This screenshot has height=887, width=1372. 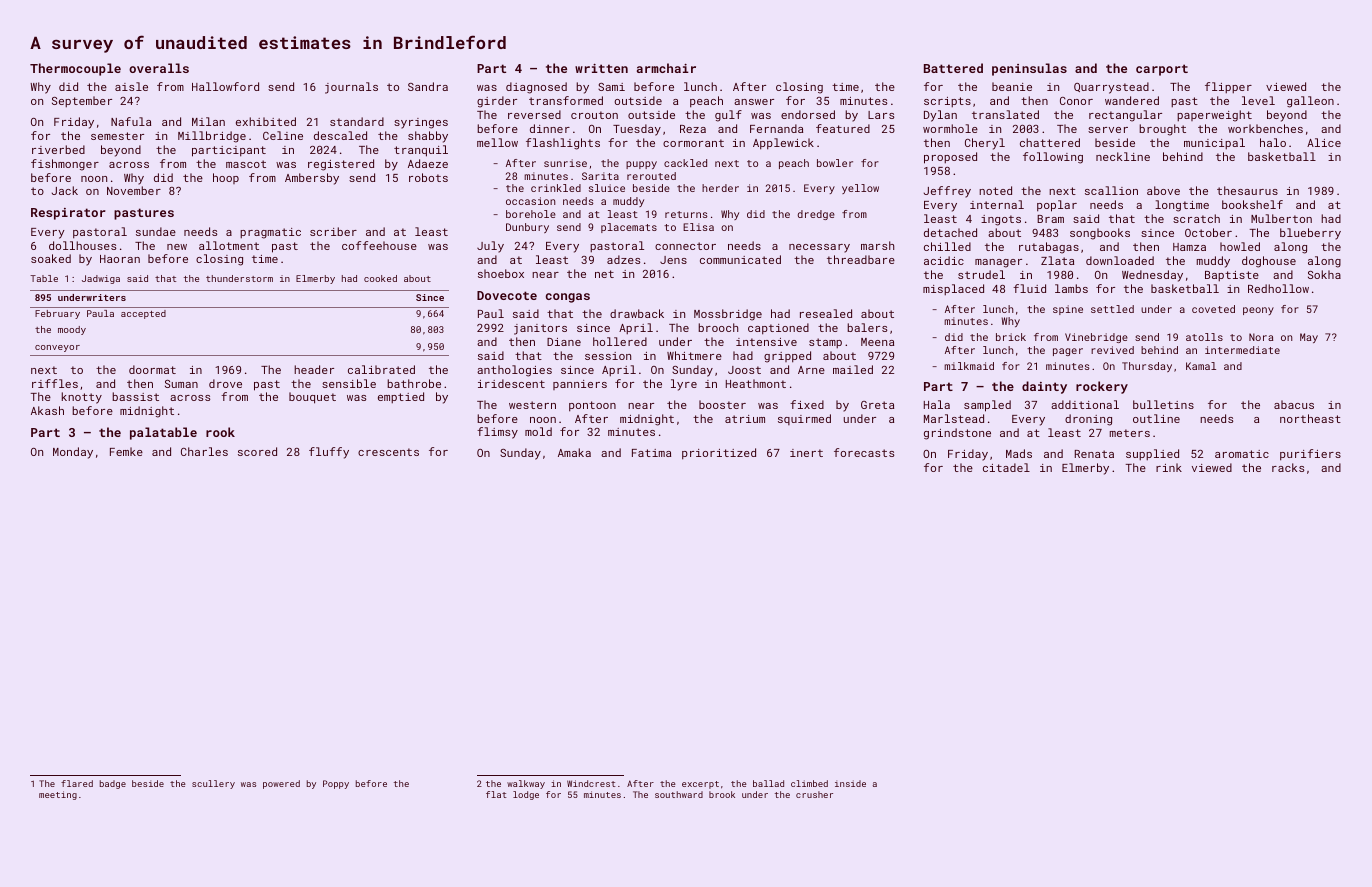 What do you see at coordinates (719, 454) in the screenshot?
I see `prioritized` at bounding box center [719, 454].
